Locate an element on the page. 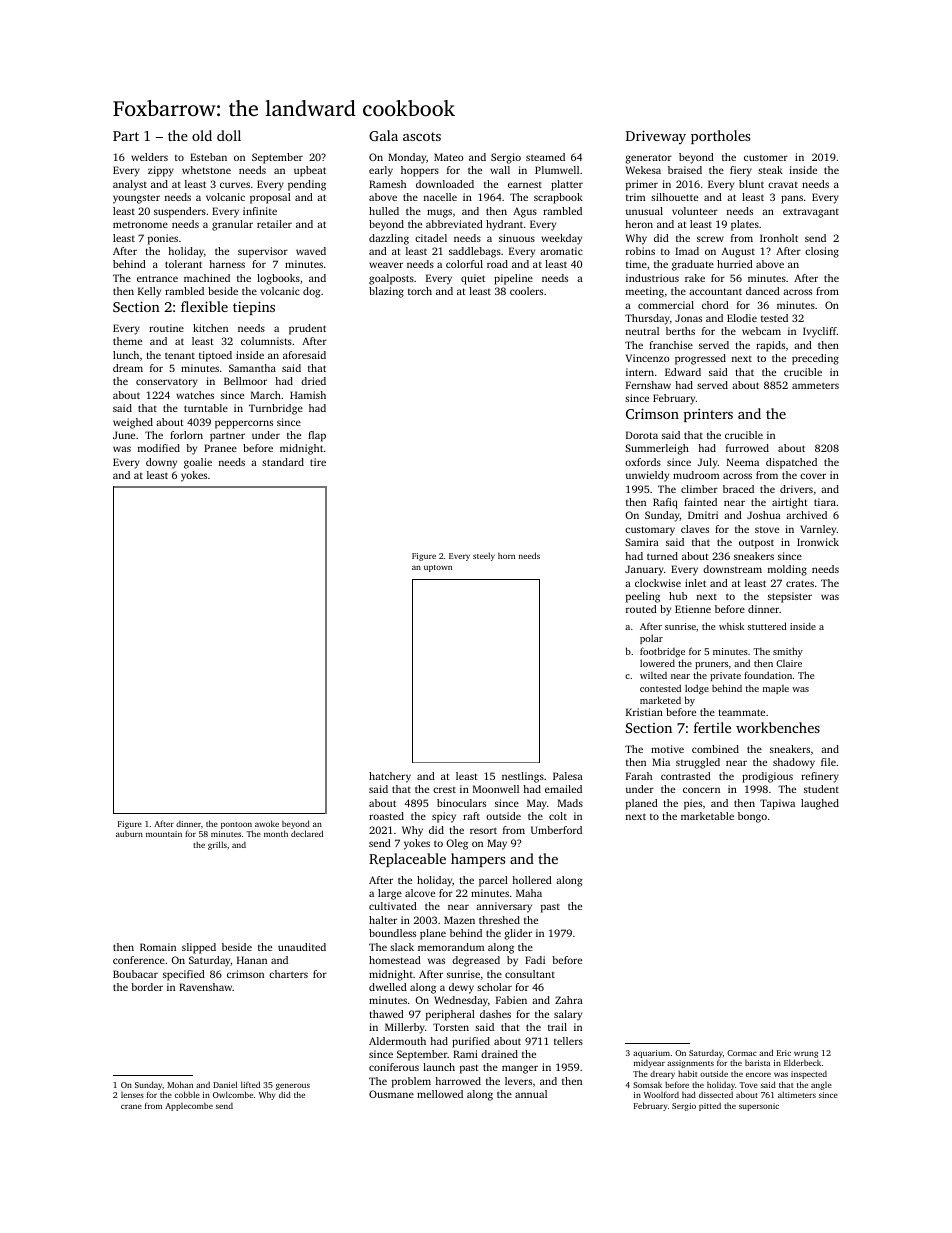 The image size is (952, 1233). Zahra is located at coordinates (569, 1000).
